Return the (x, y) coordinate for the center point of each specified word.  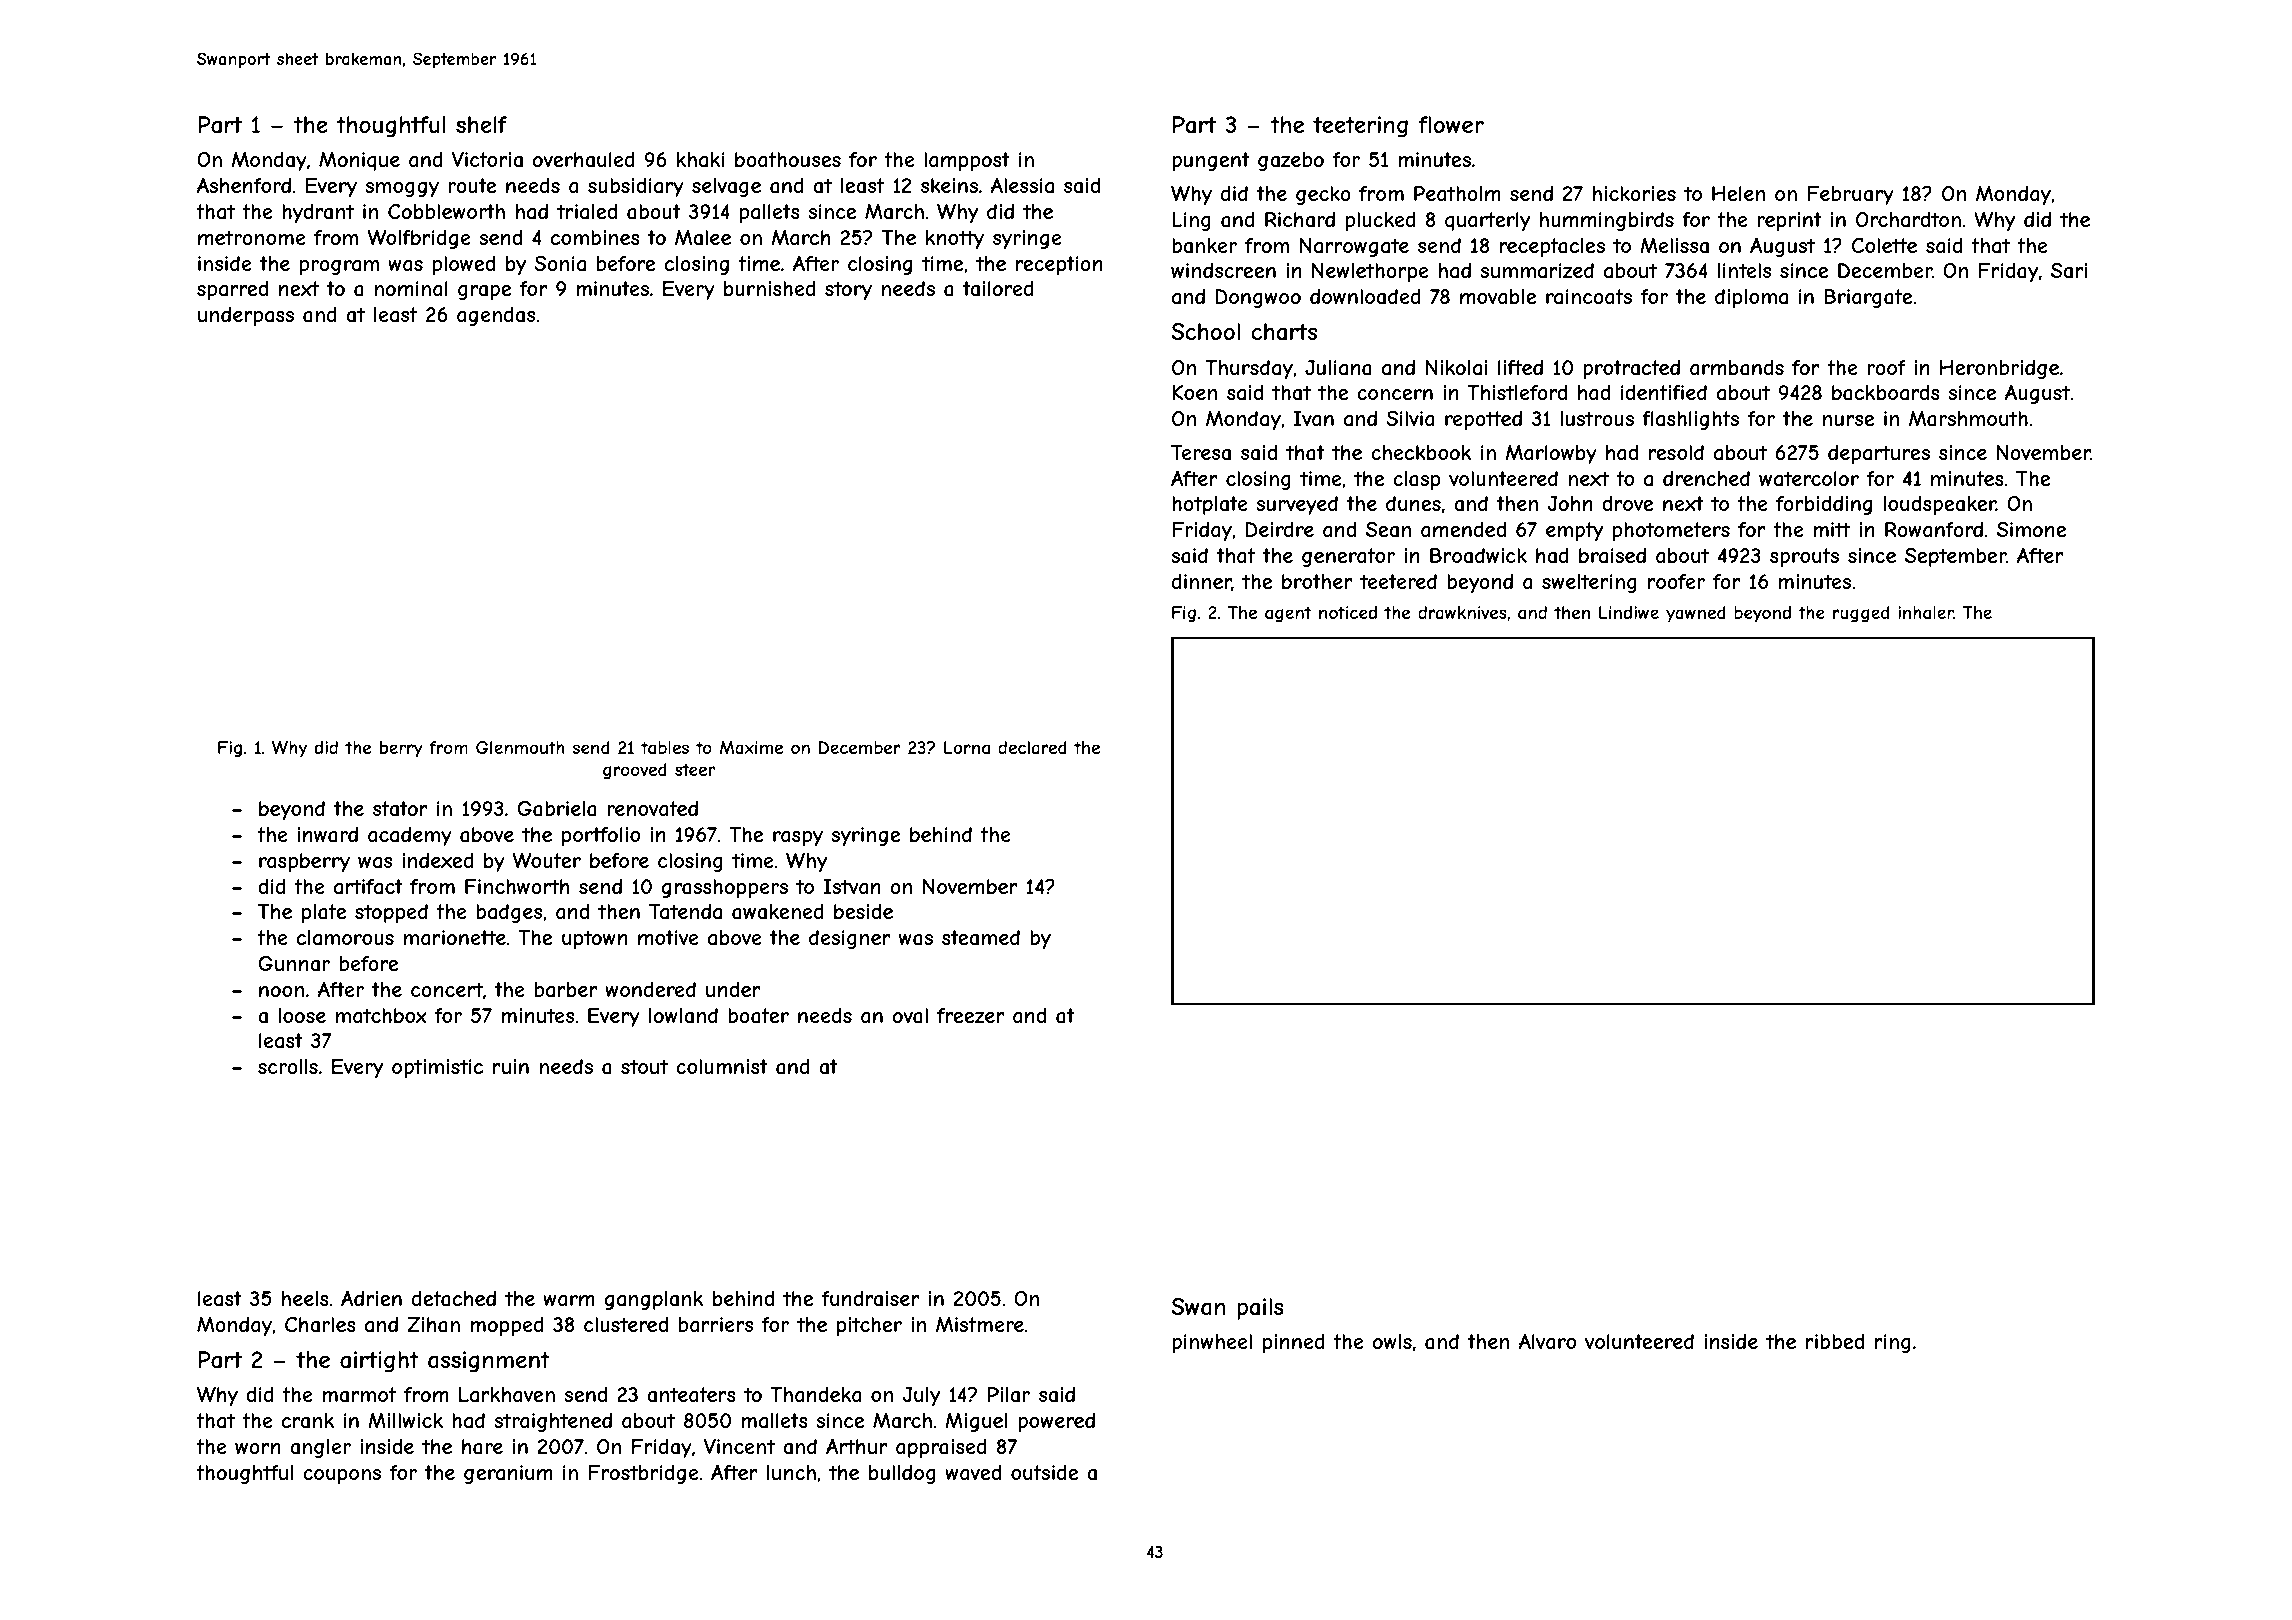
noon (281, 991)
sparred (232, 290)
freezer (970, 1015)
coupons (342, 1476)
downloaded (1365, 297)
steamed (981, 938)
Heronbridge (1999, 369)
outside (1044, 1472)
